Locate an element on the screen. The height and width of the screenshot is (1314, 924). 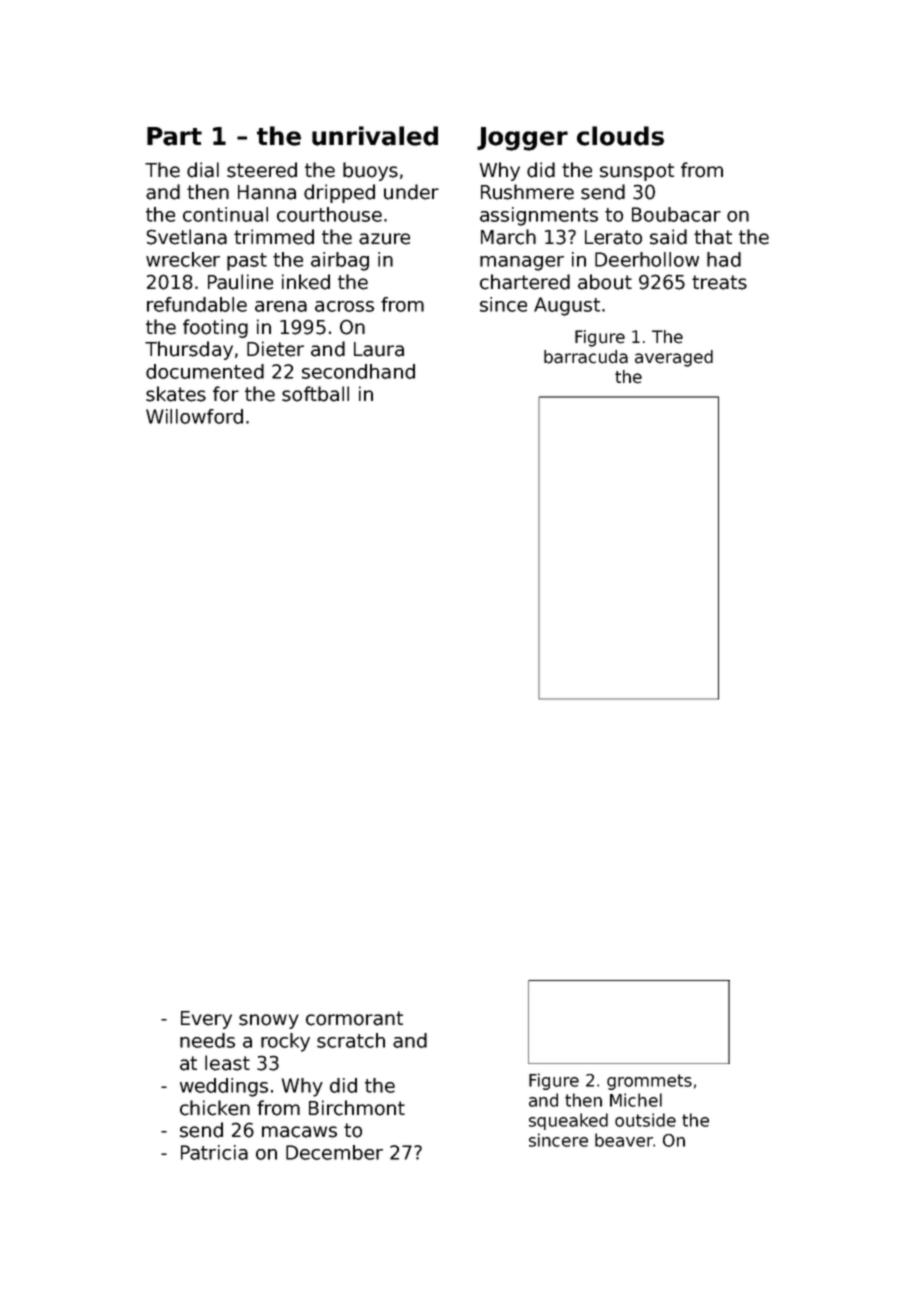
that is located at coordinates (713, 237).
